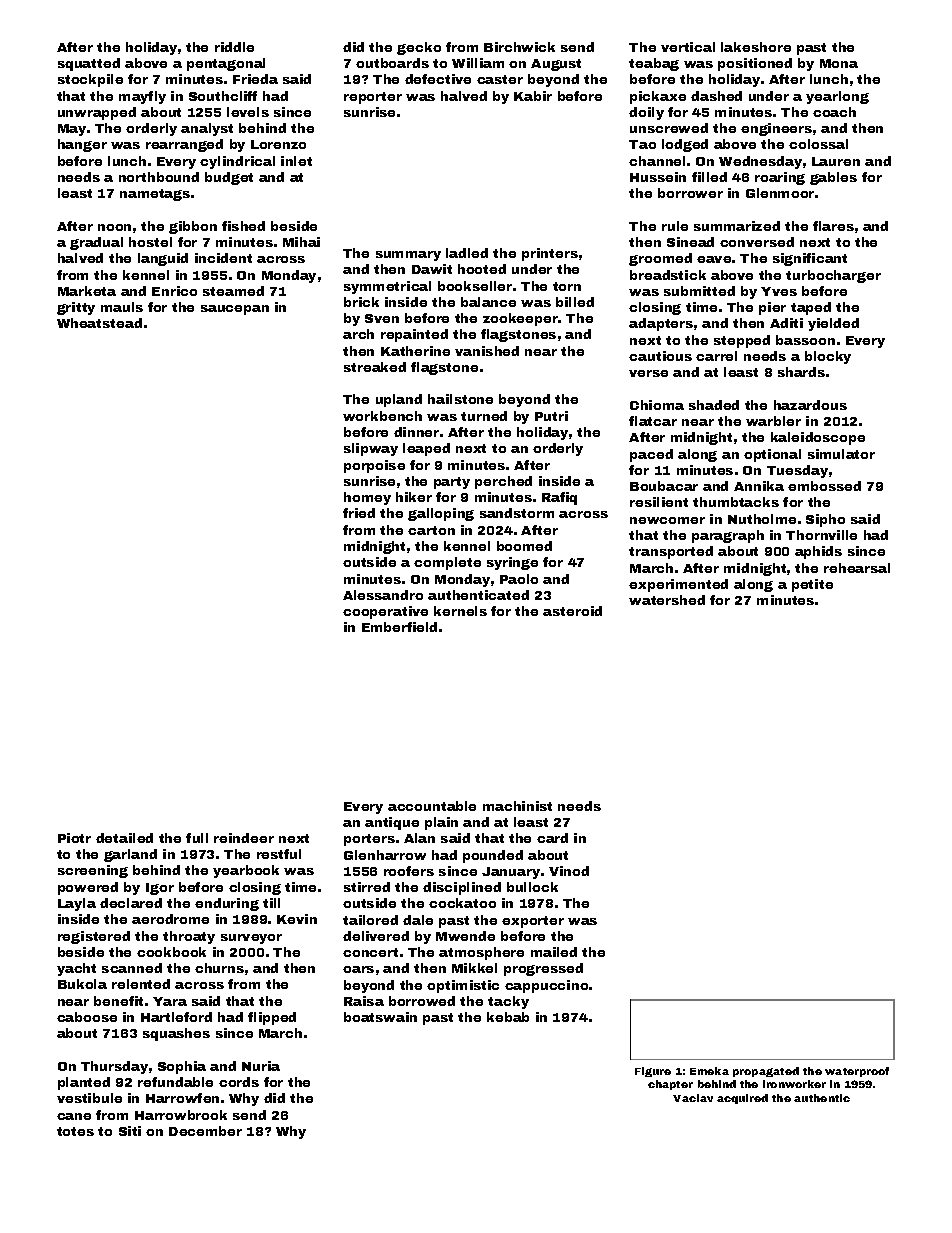 Image resolution: width=952 pixels, height=1233 pixels. What do you see at coordinates (552, 838) in the image?
I see `card` at bounding box center [552, 838].
